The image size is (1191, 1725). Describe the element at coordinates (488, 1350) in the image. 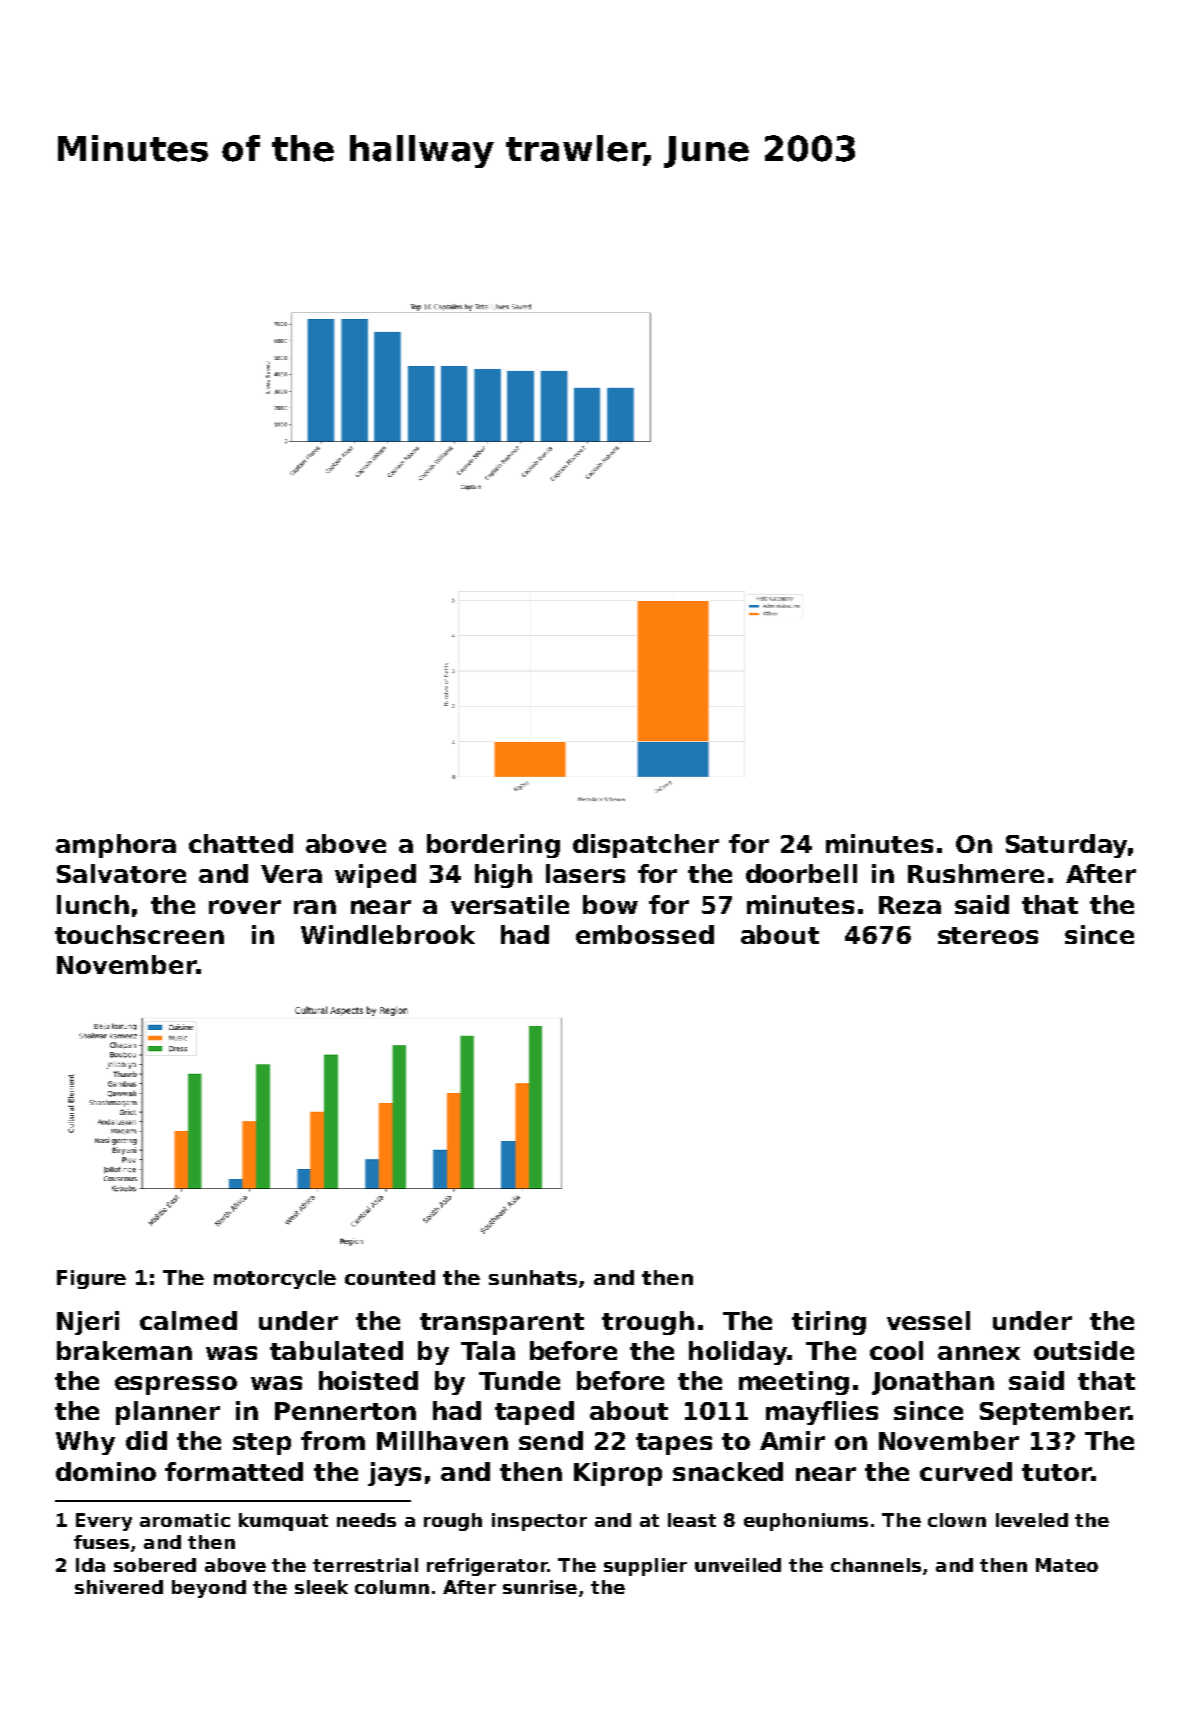

I see `Tala` at that location.
